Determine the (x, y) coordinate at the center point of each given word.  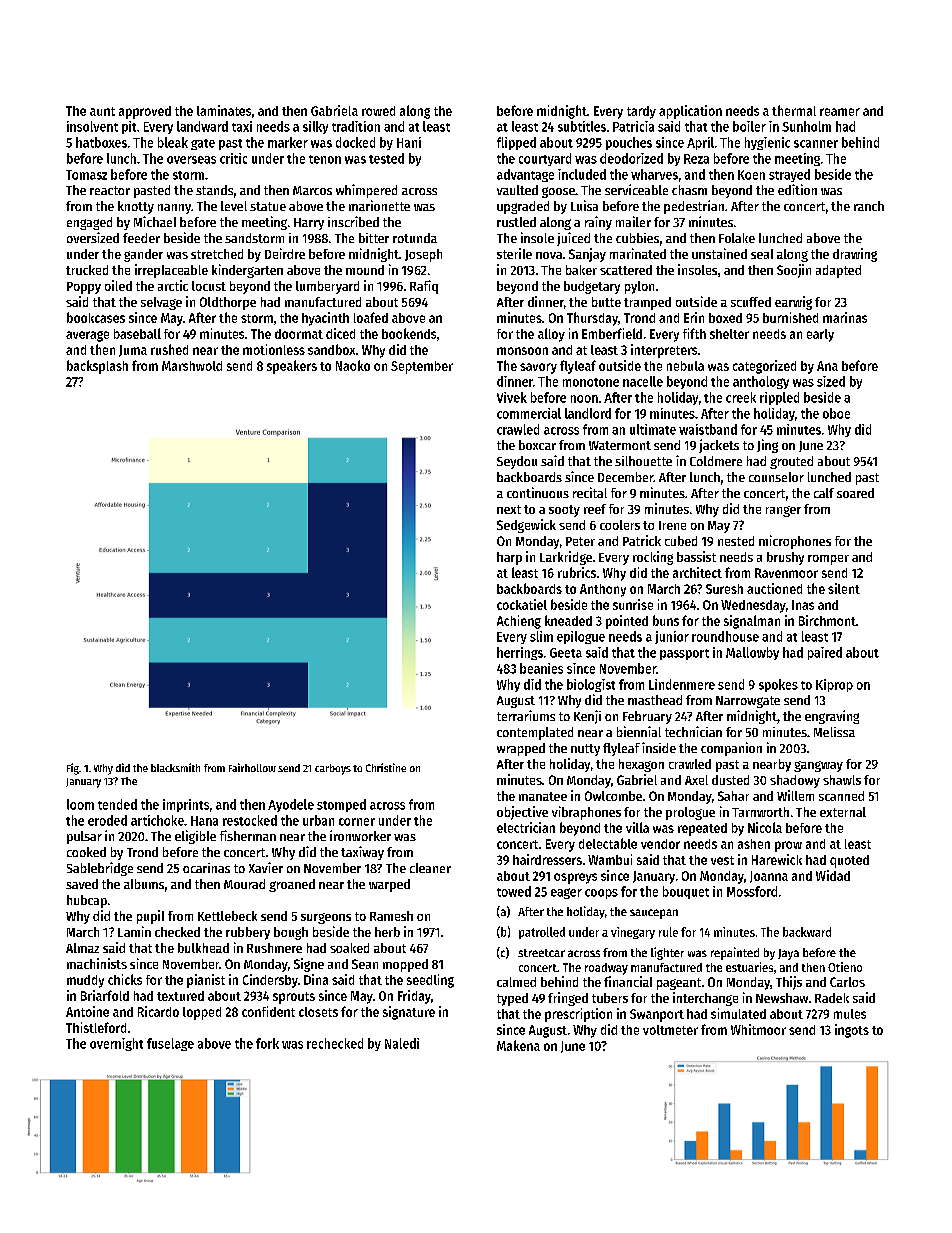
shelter (729, 334)
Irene (672, 525)
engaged (89, 223)
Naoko (353, 365)
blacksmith (175, 767)
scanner (816, 144)
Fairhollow (252, 767)
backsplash (97, 367)
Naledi (402, 1043)
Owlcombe (613, 796)
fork (267, 1043)
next (509, 509)
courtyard (545, 159)
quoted (849, 861)
